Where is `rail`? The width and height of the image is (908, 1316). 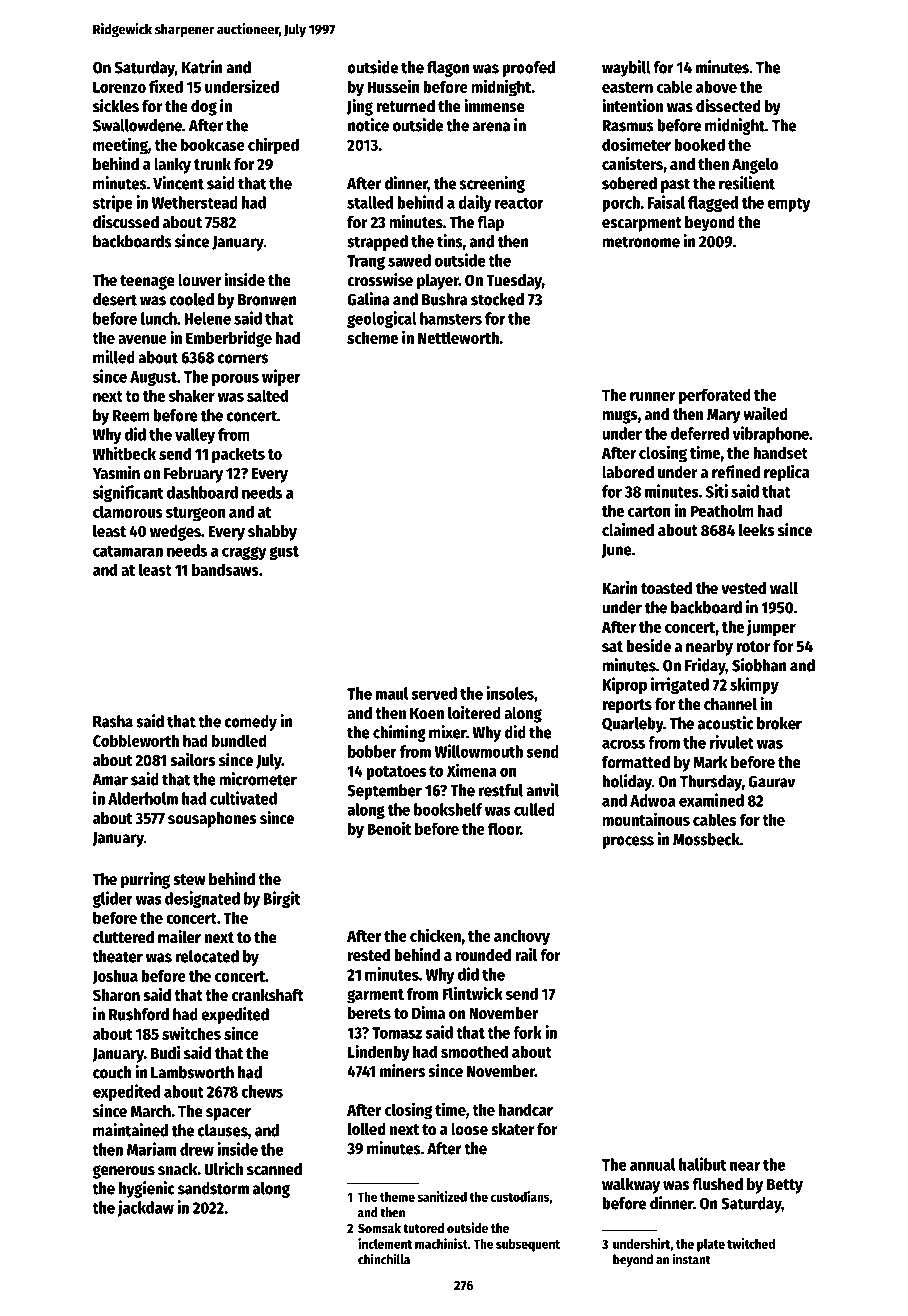
rail is located at coordinates (526, 955).
